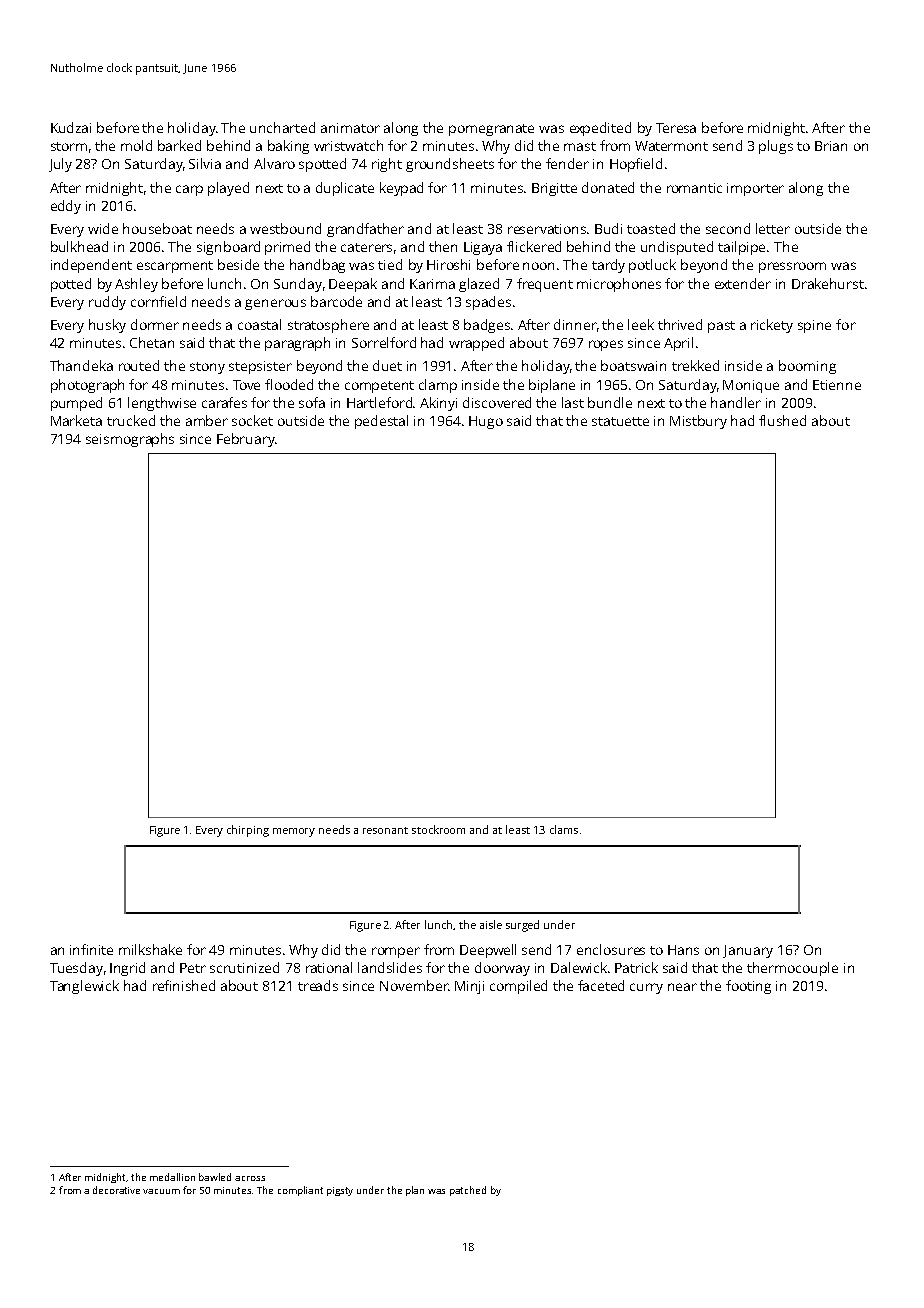  What do you see at coordinates (646, 988) in the image?
I see `curry` at bounding box center [646, 988].
